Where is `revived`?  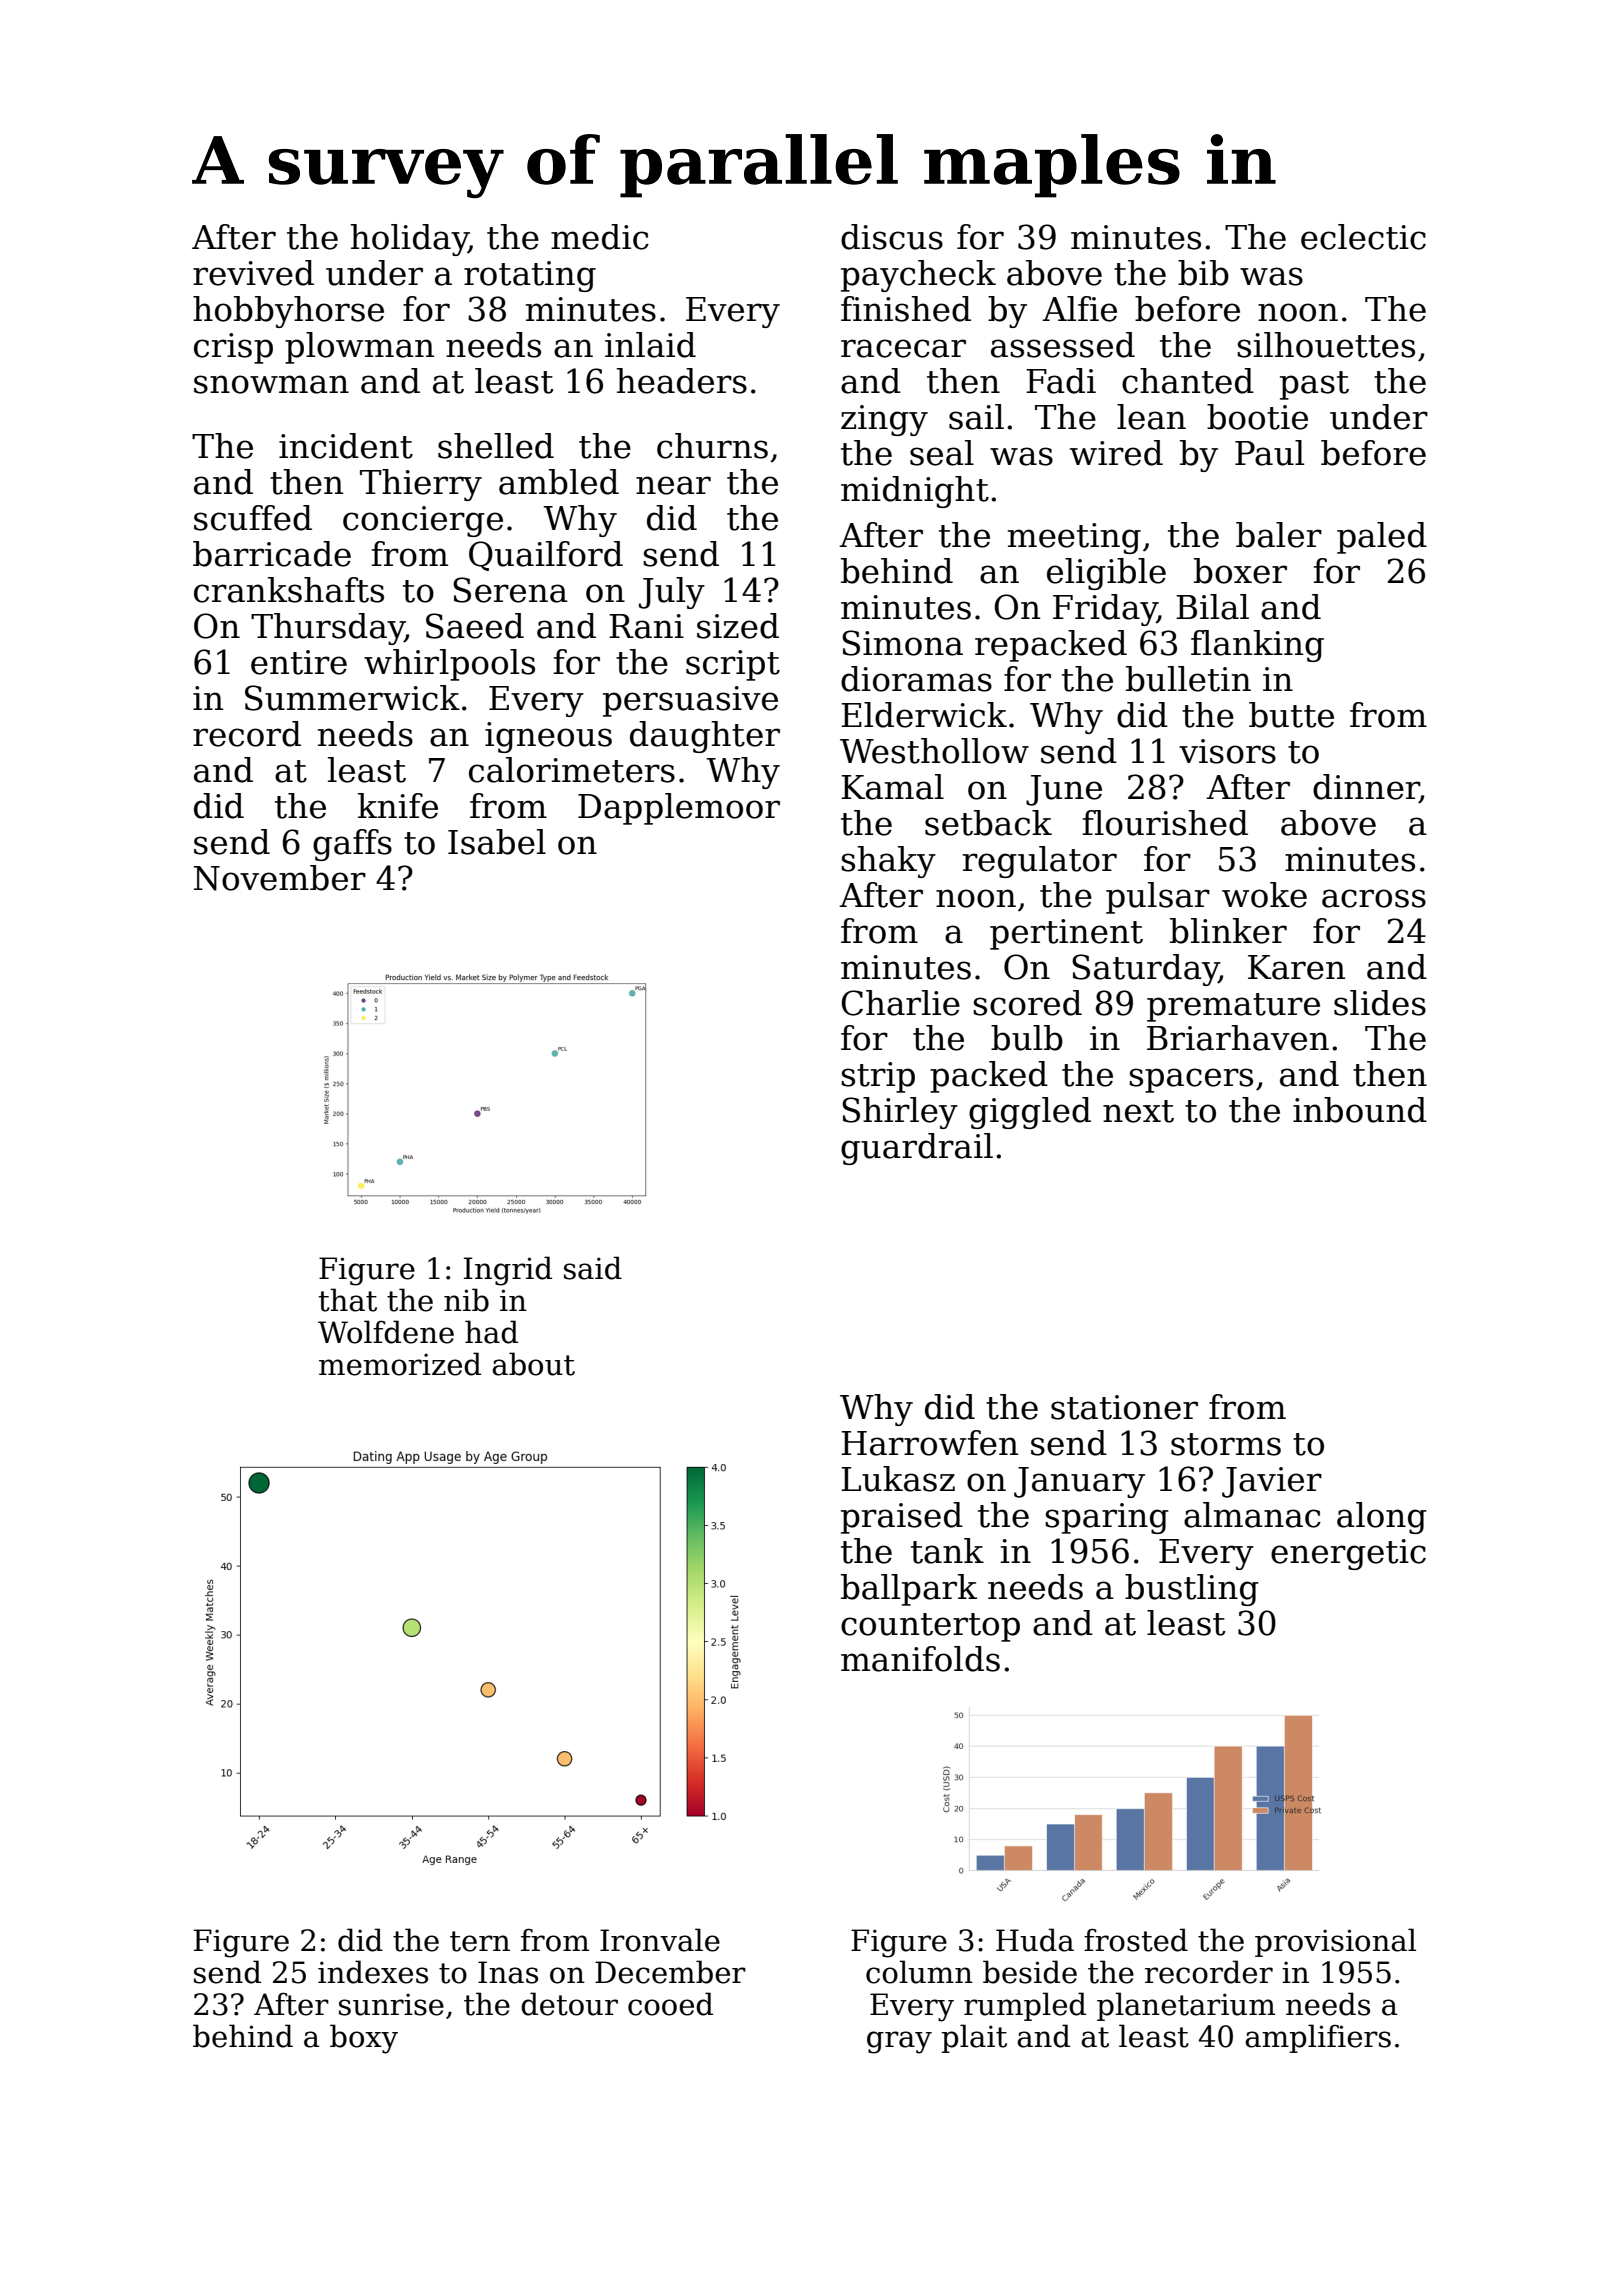
revived is located at coordinates (253, 273).
